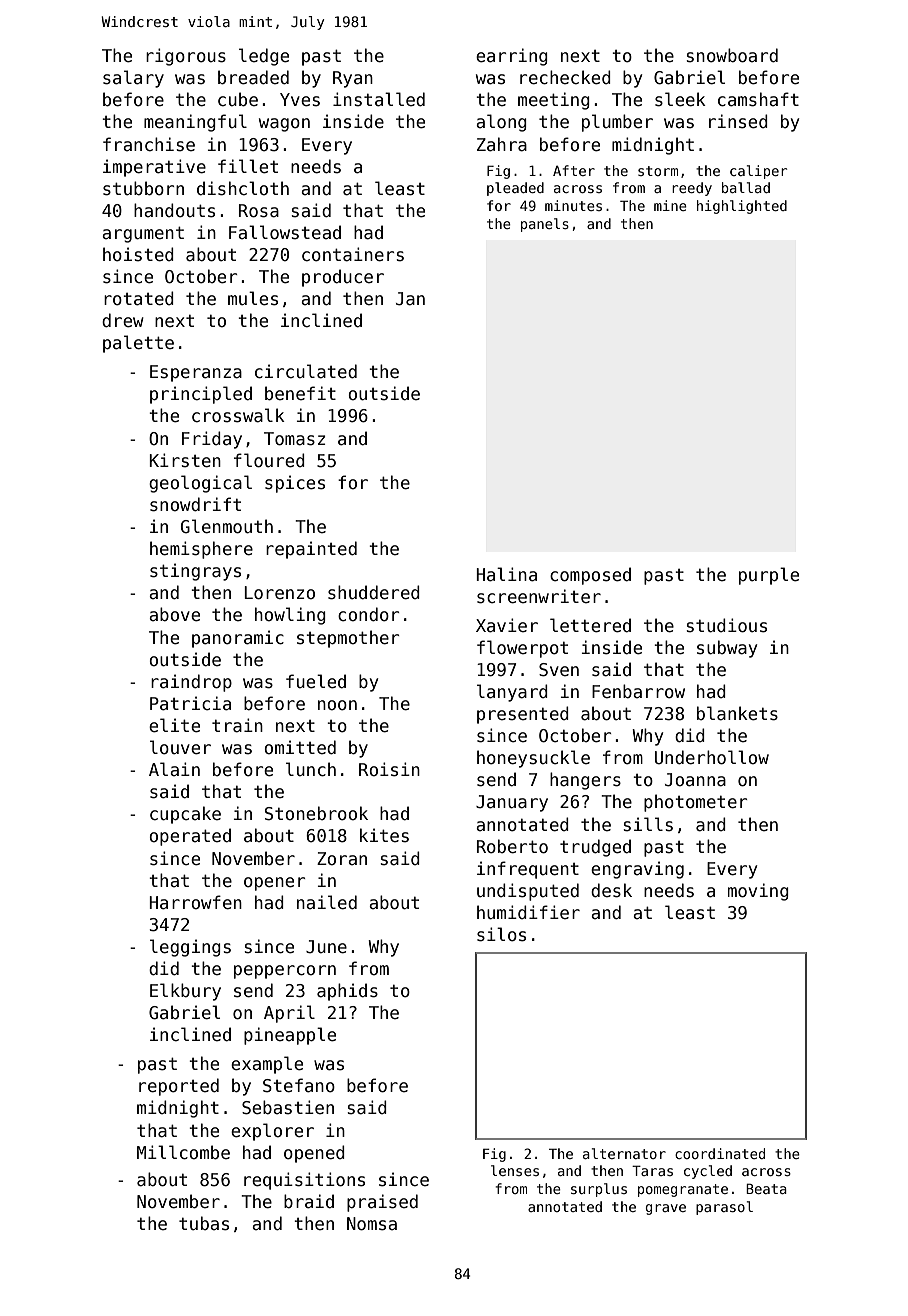  I want to click on sleek, so click(680, 99).
